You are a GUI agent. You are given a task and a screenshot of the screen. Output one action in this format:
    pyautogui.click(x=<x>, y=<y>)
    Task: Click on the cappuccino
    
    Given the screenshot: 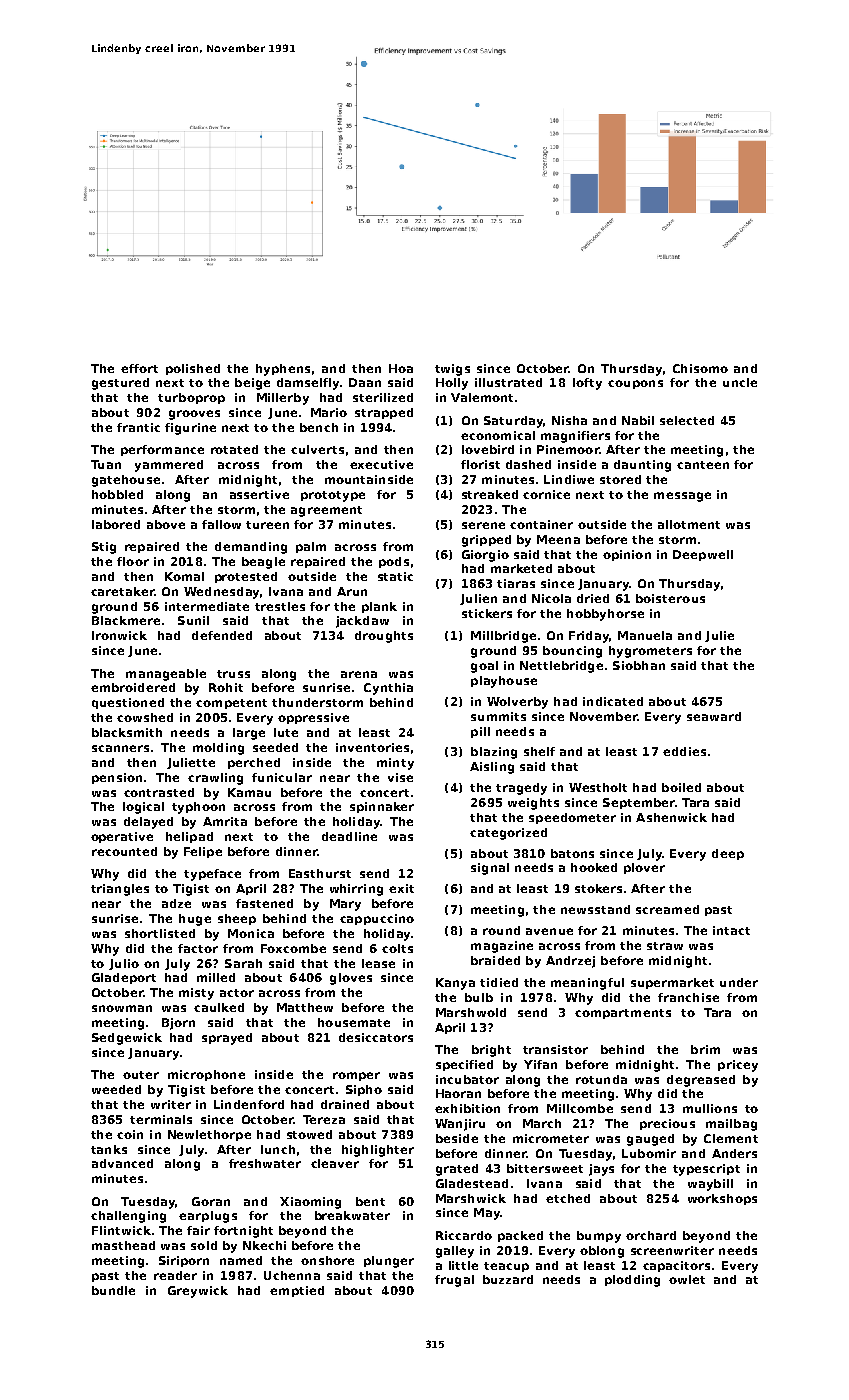 What is the action you would take?
    pyautogui.click(x=377, y=919)
